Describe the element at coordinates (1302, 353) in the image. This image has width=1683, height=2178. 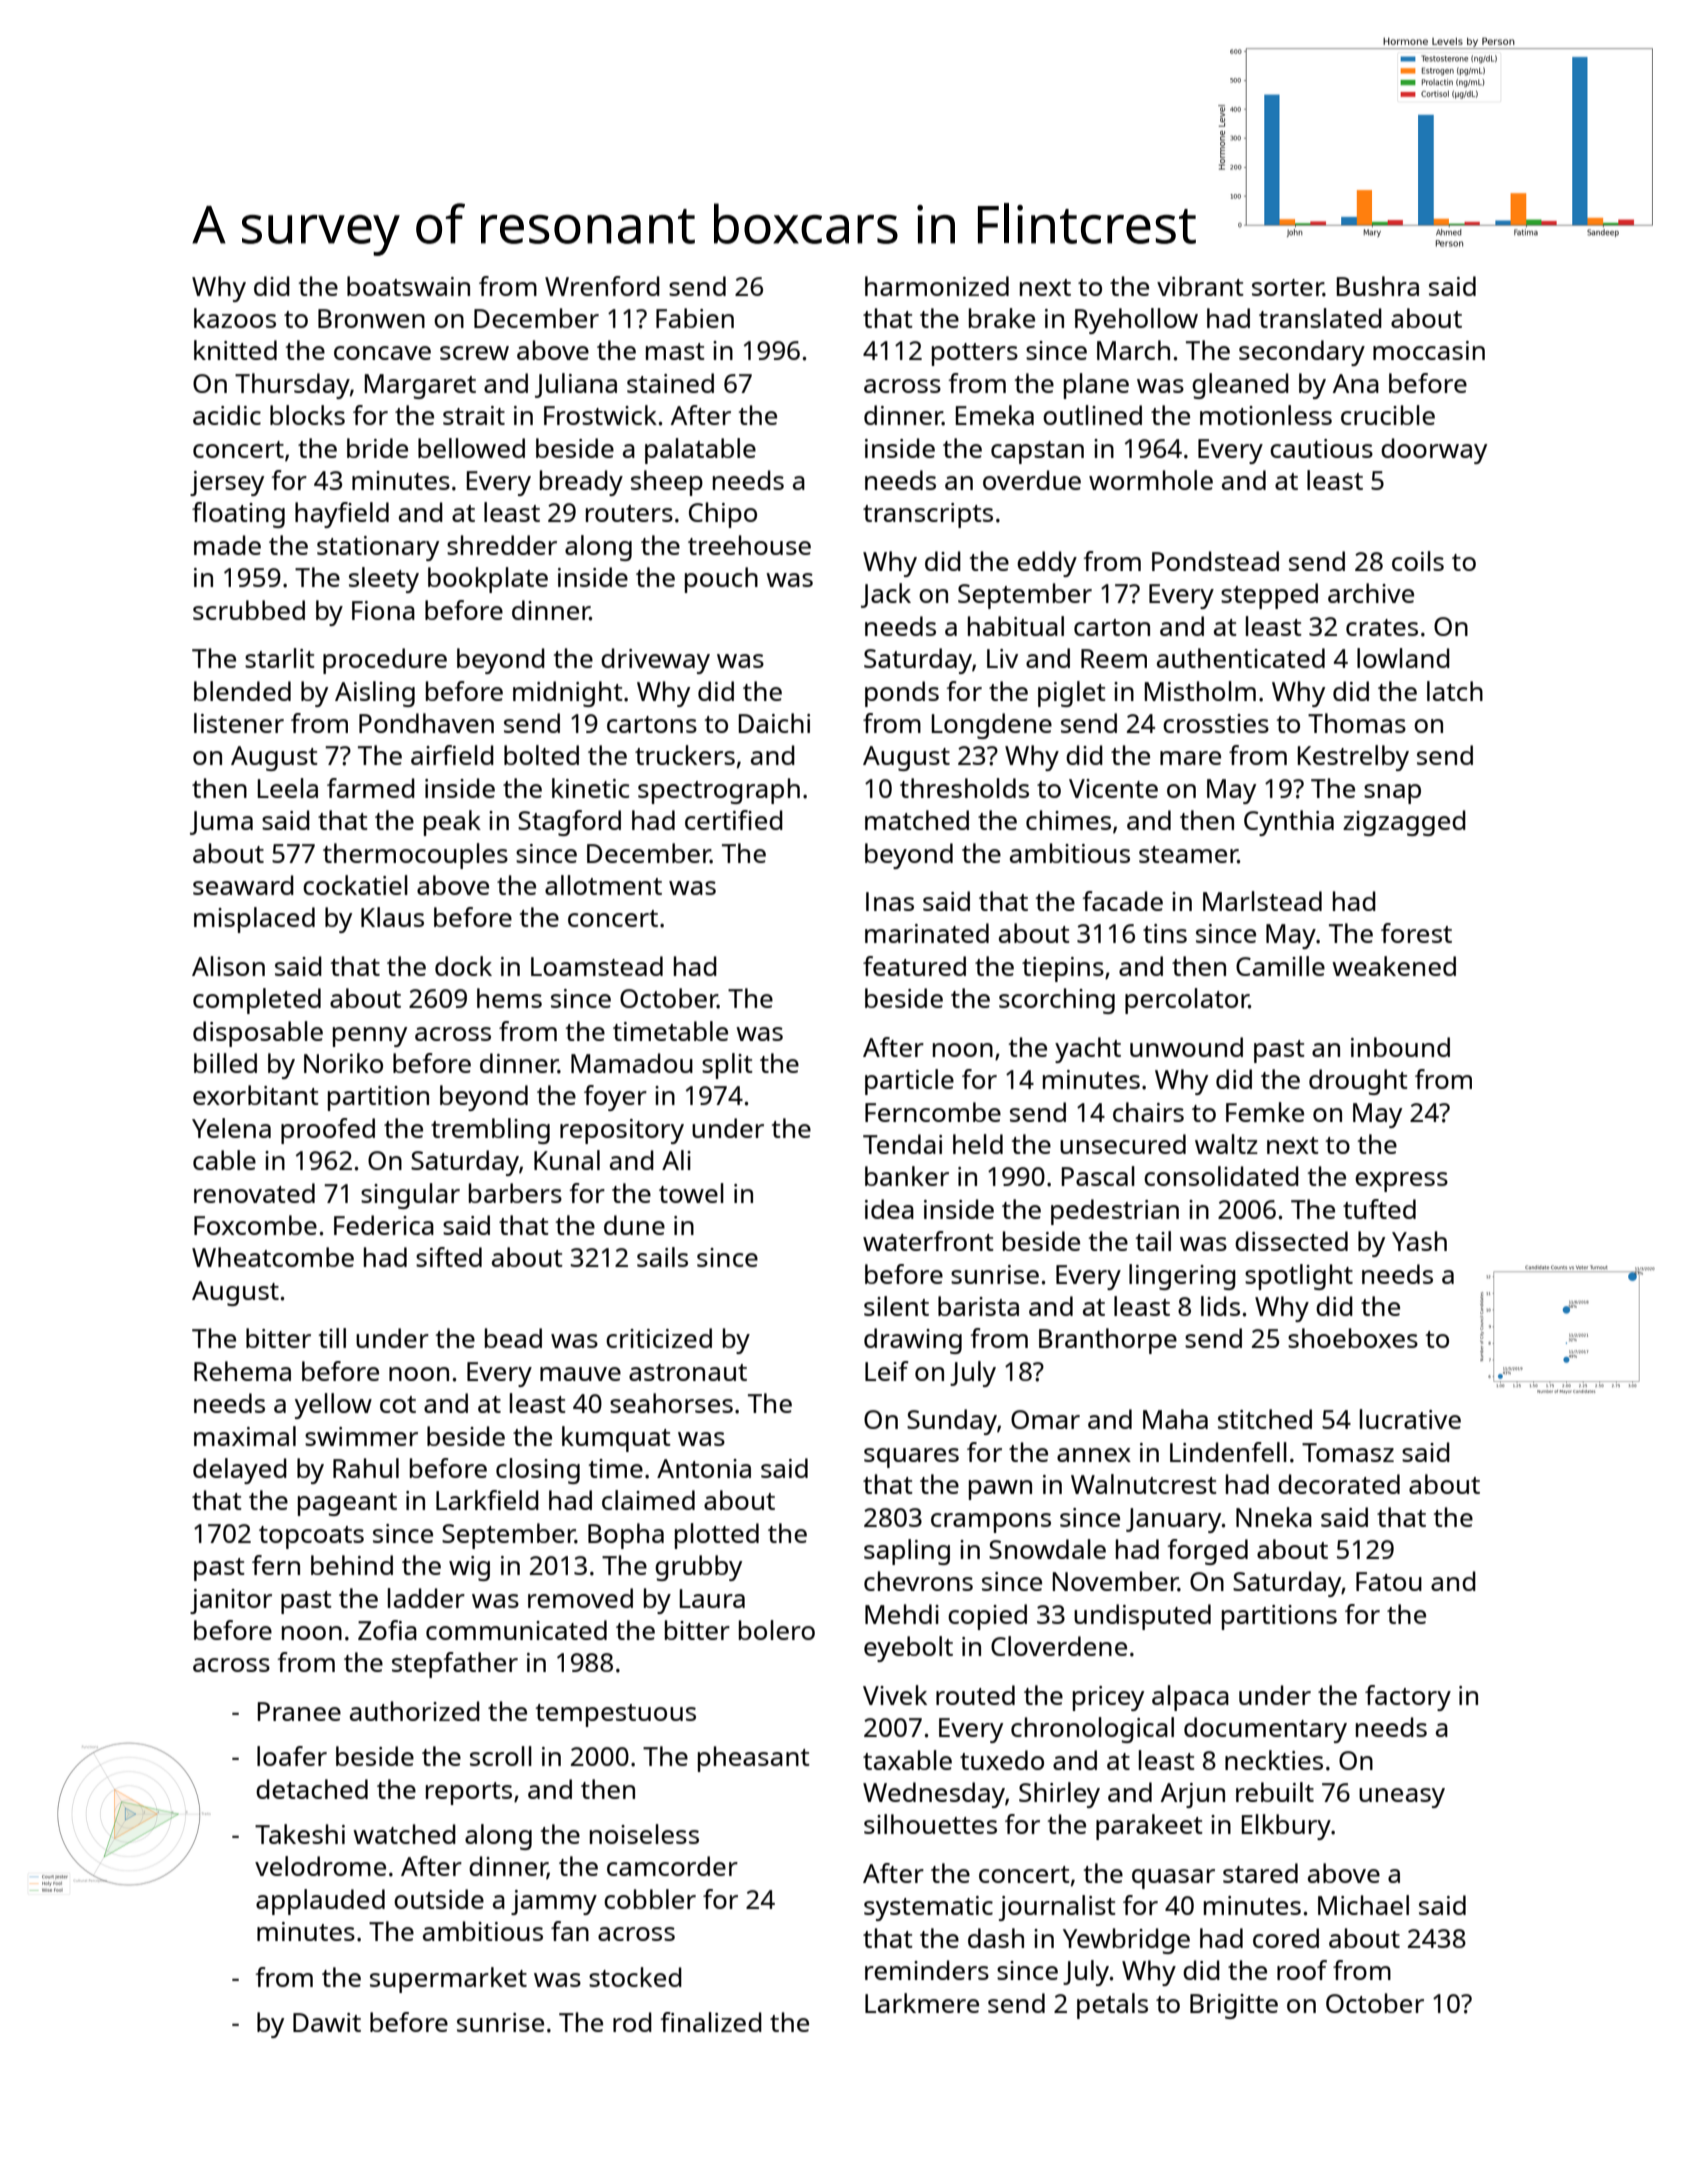
I see `secondary` at that location.
